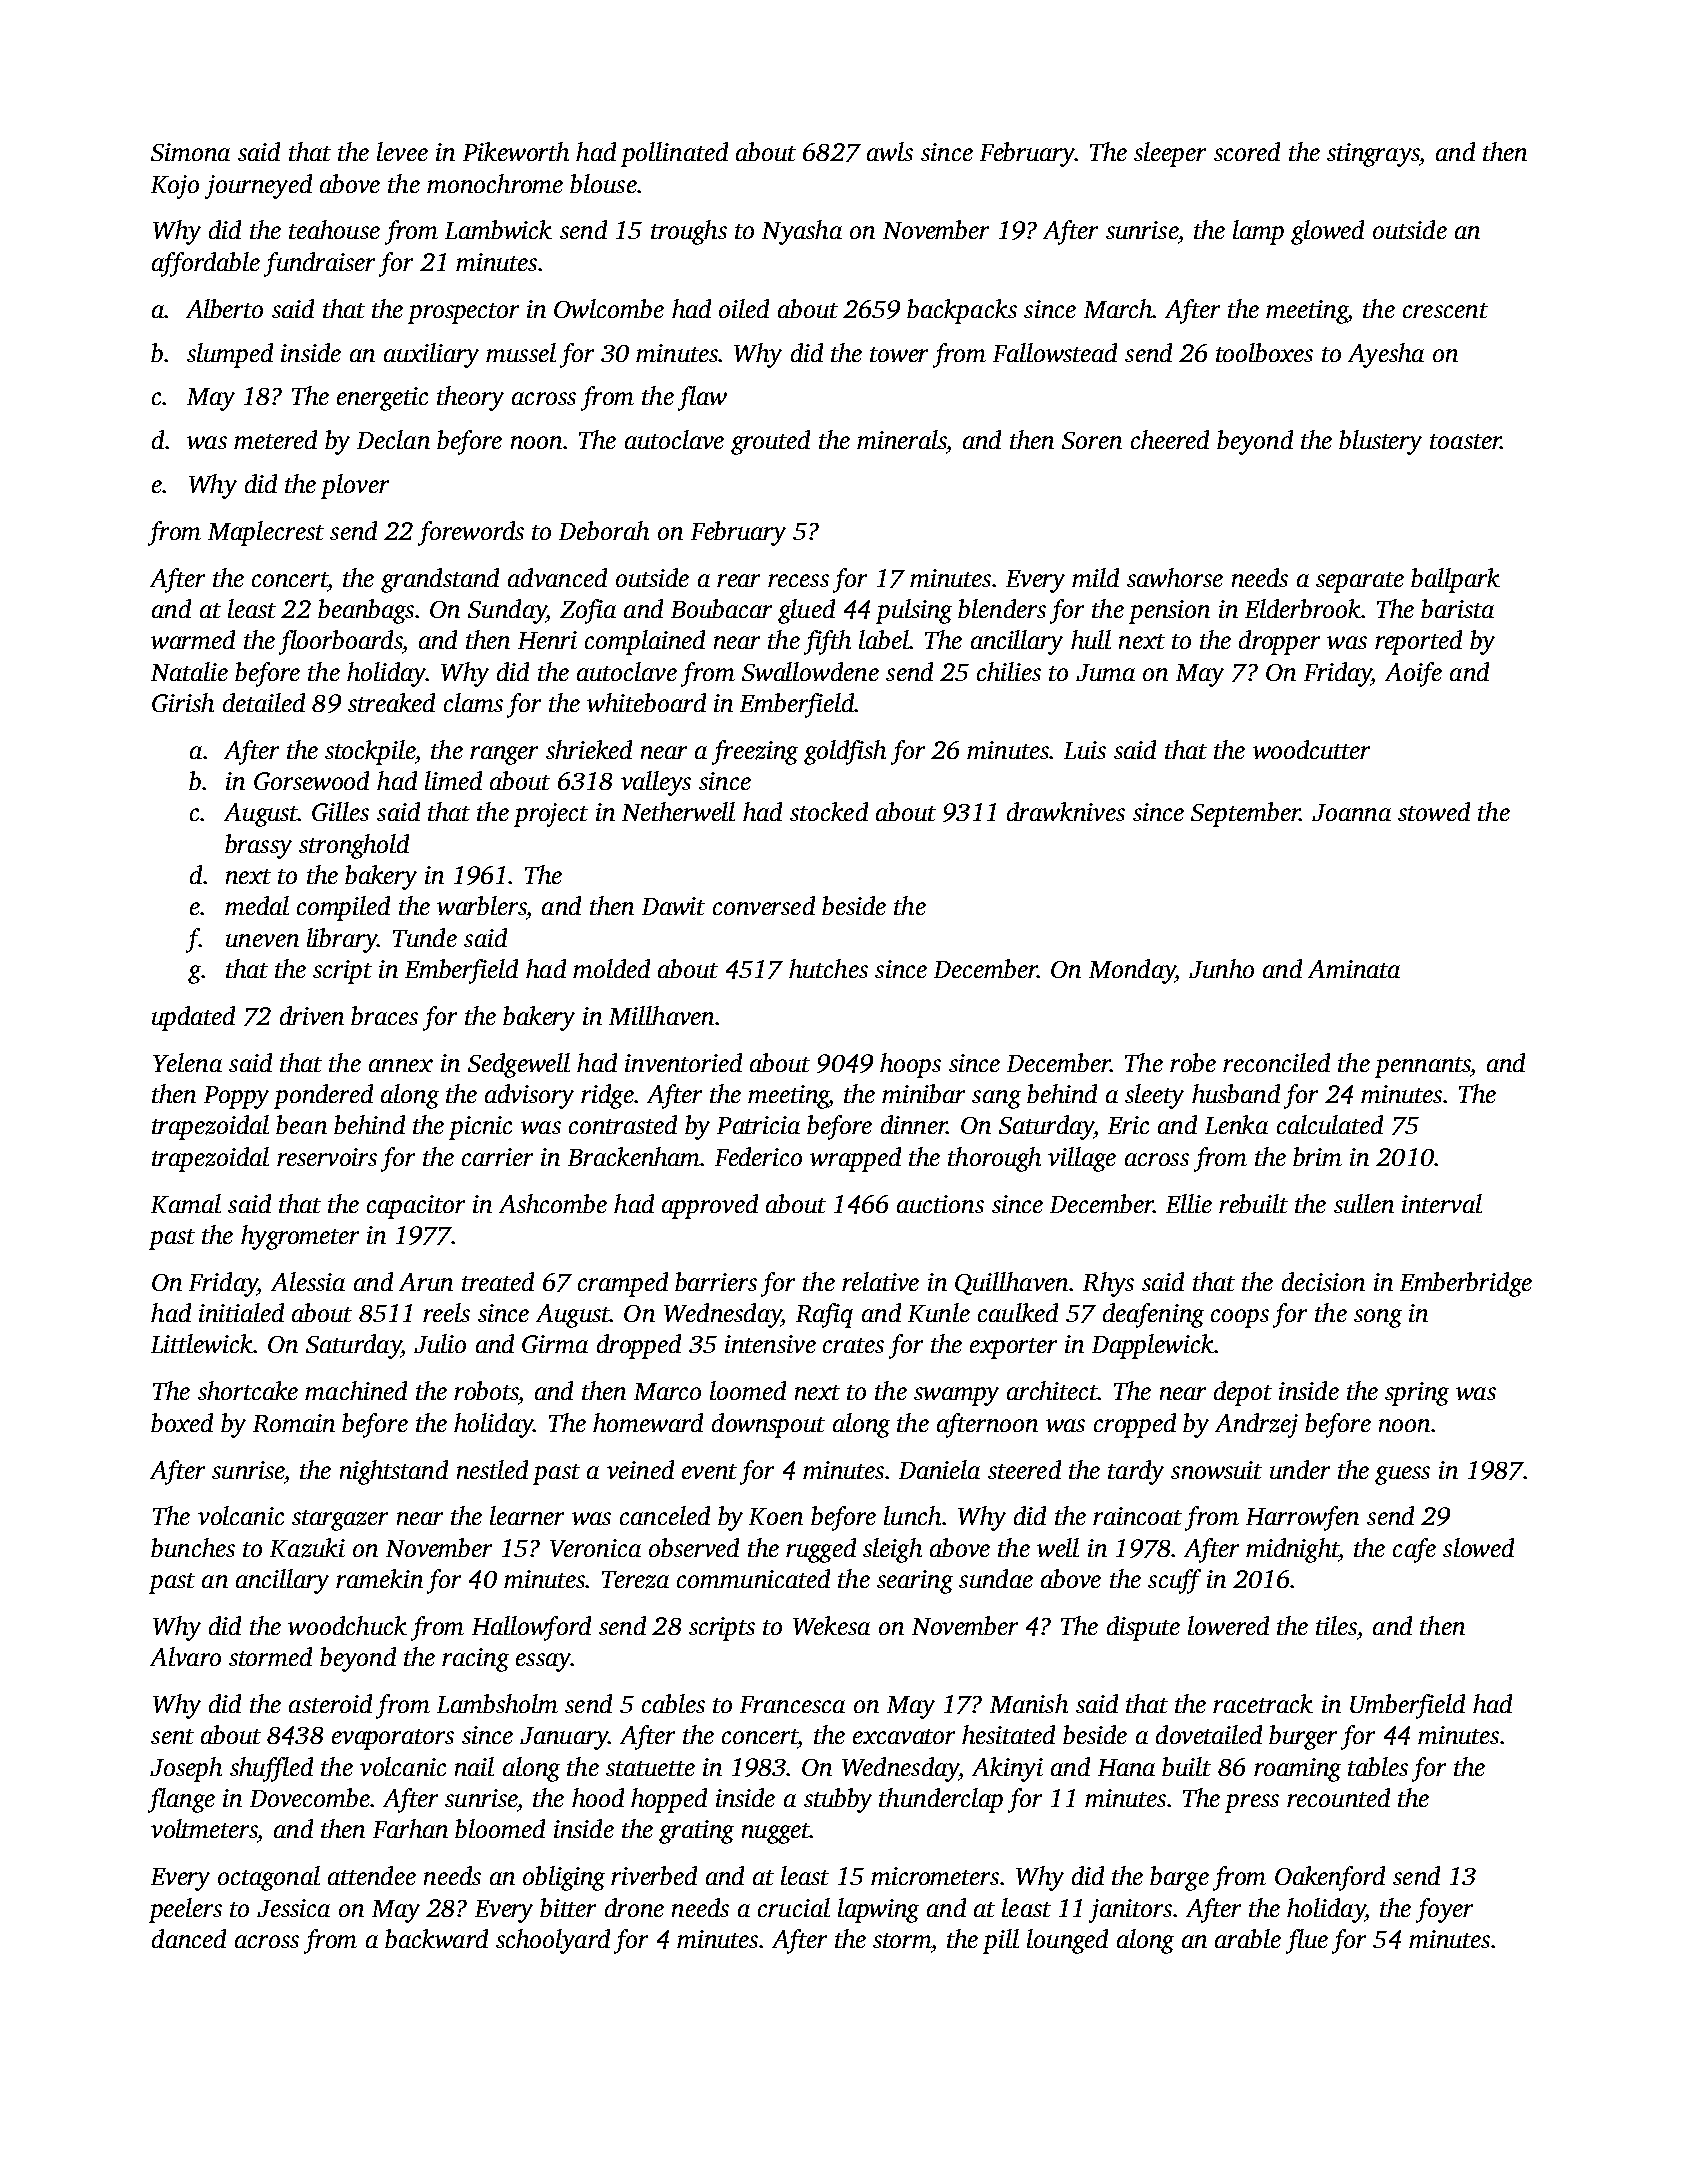 Image resolution: width=1683 pixels, height=2178 pixels. I want to click on pulsing, so click(914, 611).
